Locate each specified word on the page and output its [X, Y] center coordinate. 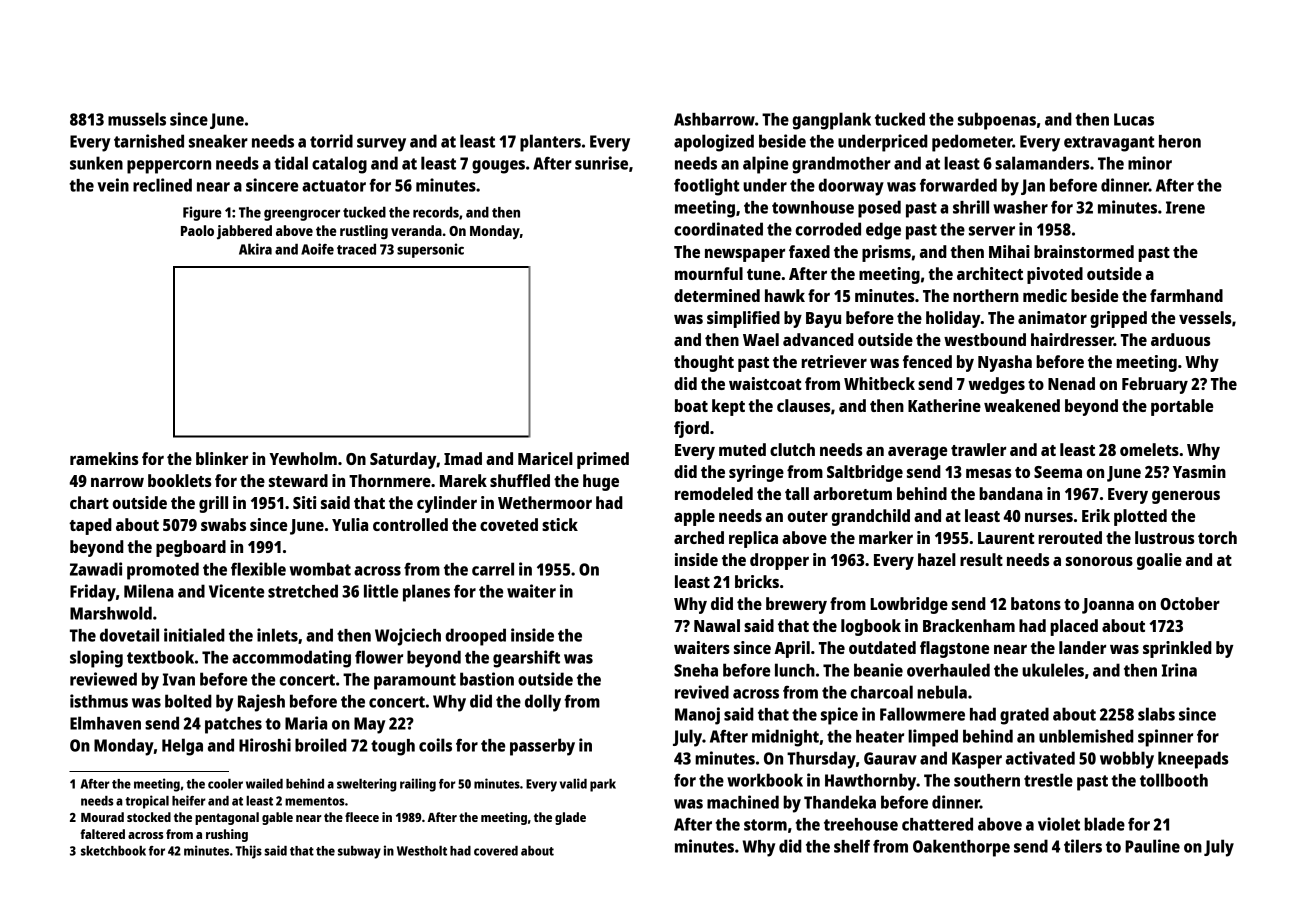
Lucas [1134, 119]
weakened [1022, 405]
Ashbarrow [714, 119]
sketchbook [113, 851]
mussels [137, 119]
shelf [852, 846]
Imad [463, 458]
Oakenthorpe [961, 848]
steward [298, 480]
